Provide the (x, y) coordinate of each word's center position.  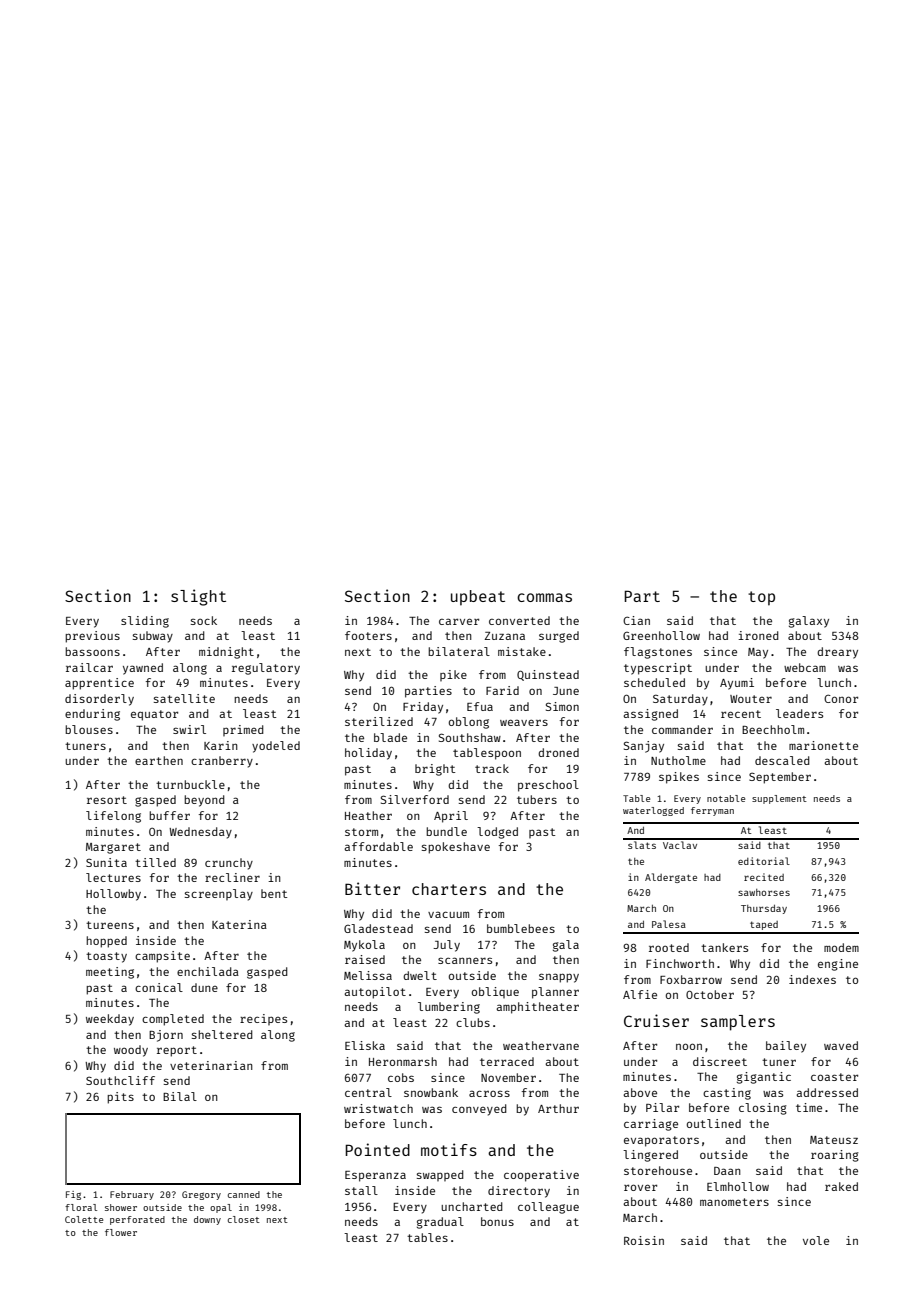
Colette (84, 1219)
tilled (155, 862)
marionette (823, 745)
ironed (758, 635)
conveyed (479, 1110)
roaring (835, 1156)
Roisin (644, 1240)
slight (198, 597)
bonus (497, 1221)
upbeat (478, 598)
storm (361, 832)
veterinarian (211, 1065)
